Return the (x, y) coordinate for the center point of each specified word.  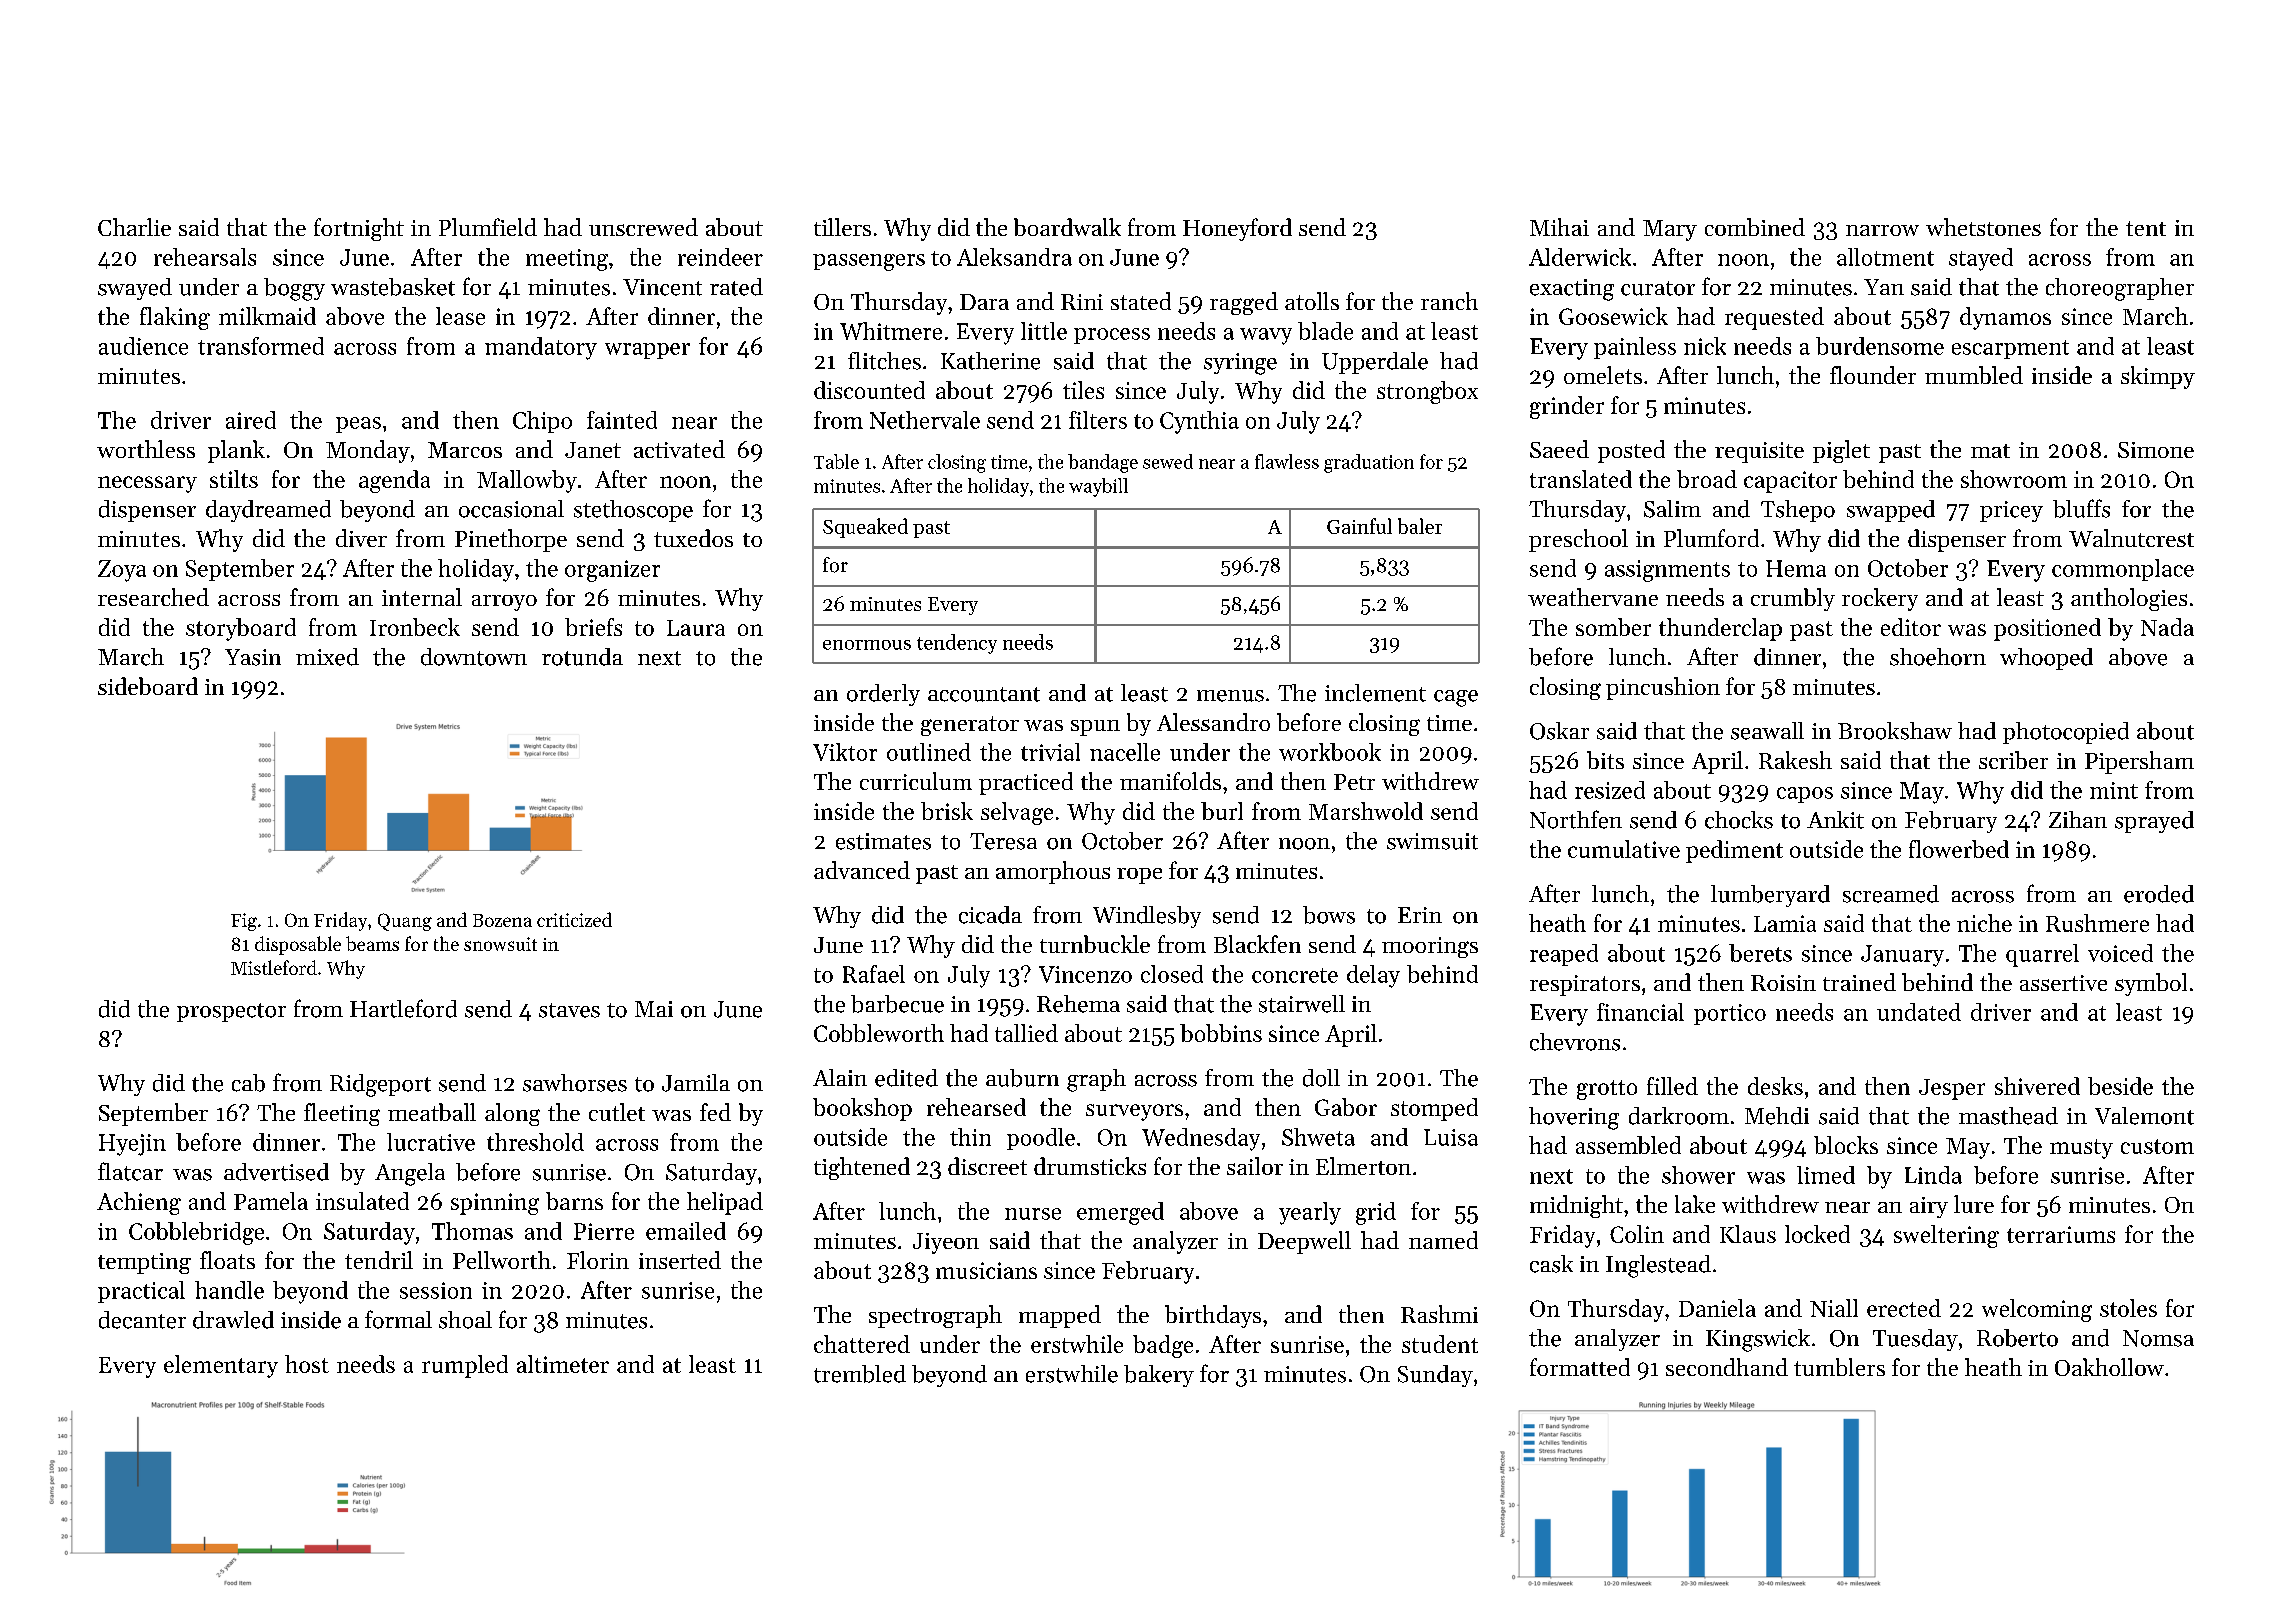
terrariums (2061, 1234)
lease (460, 316)
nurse (1033, 1214)
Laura (696, 628)
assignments (1667, 571)
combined (1755, 227)
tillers (842, 227)
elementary (221, 1366)
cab (248, 1083)
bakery (1159, 1376)
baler (1420, 526)
